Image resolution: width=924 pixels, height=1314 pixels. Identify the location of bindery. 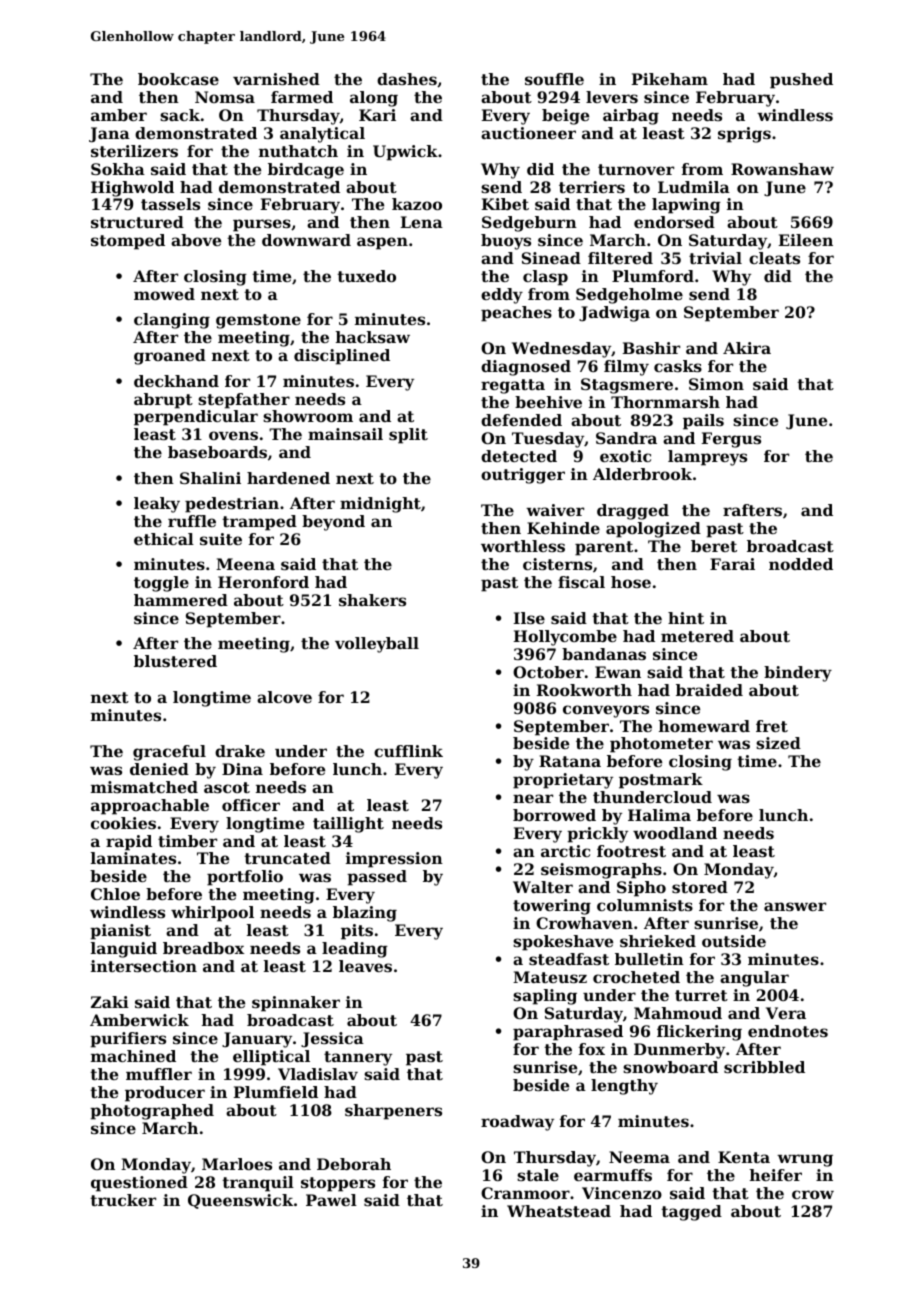
(798, 674).
